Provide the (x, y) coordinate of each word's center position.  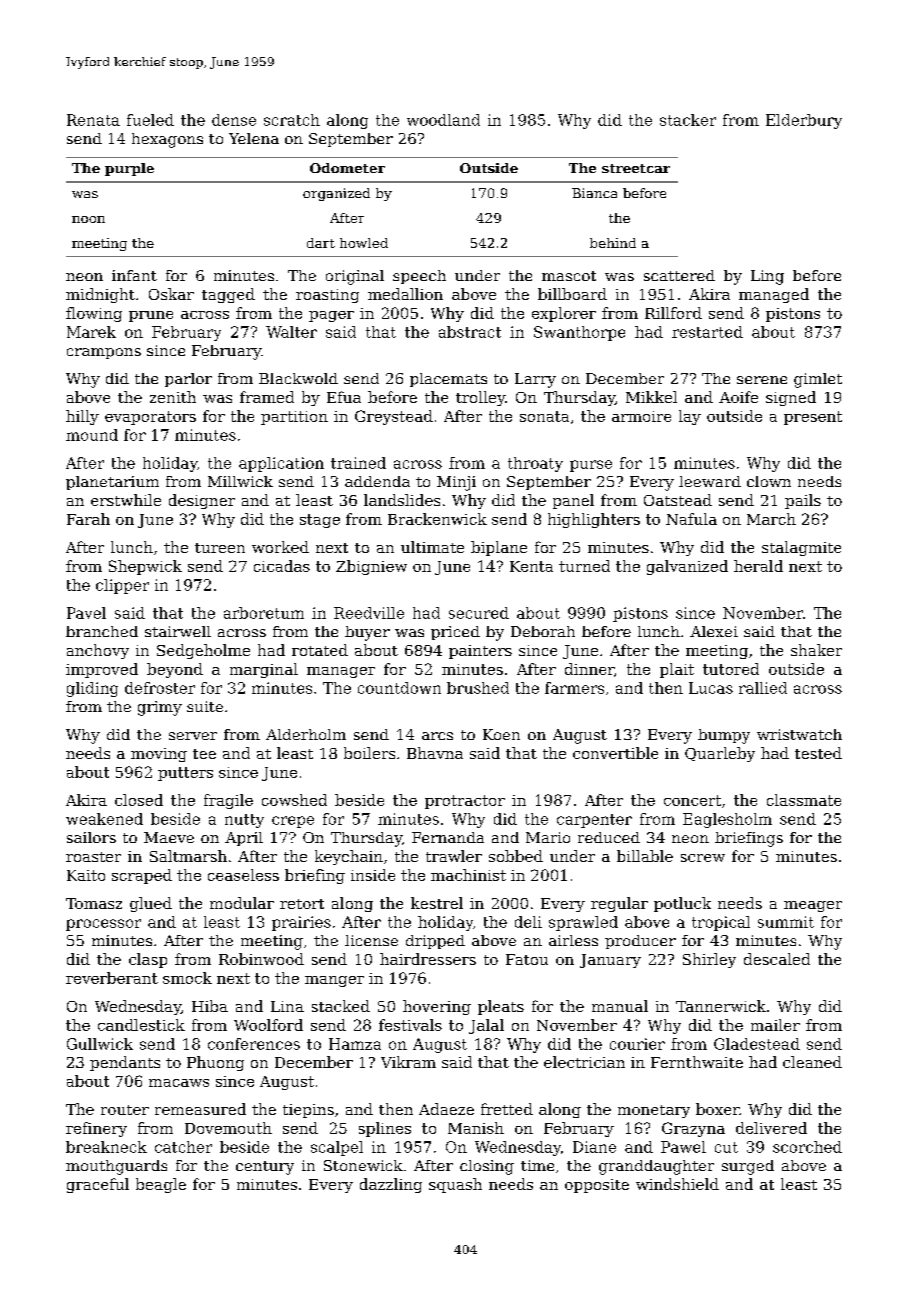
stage (320, 521)
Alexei (714, 631)
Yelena (254, 138)
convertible (615, 753)
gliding (92, 689)
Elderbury (804, 121)
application (281, 464)
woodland (443, 120)
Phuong (215, 1063)
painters (480, 652)
